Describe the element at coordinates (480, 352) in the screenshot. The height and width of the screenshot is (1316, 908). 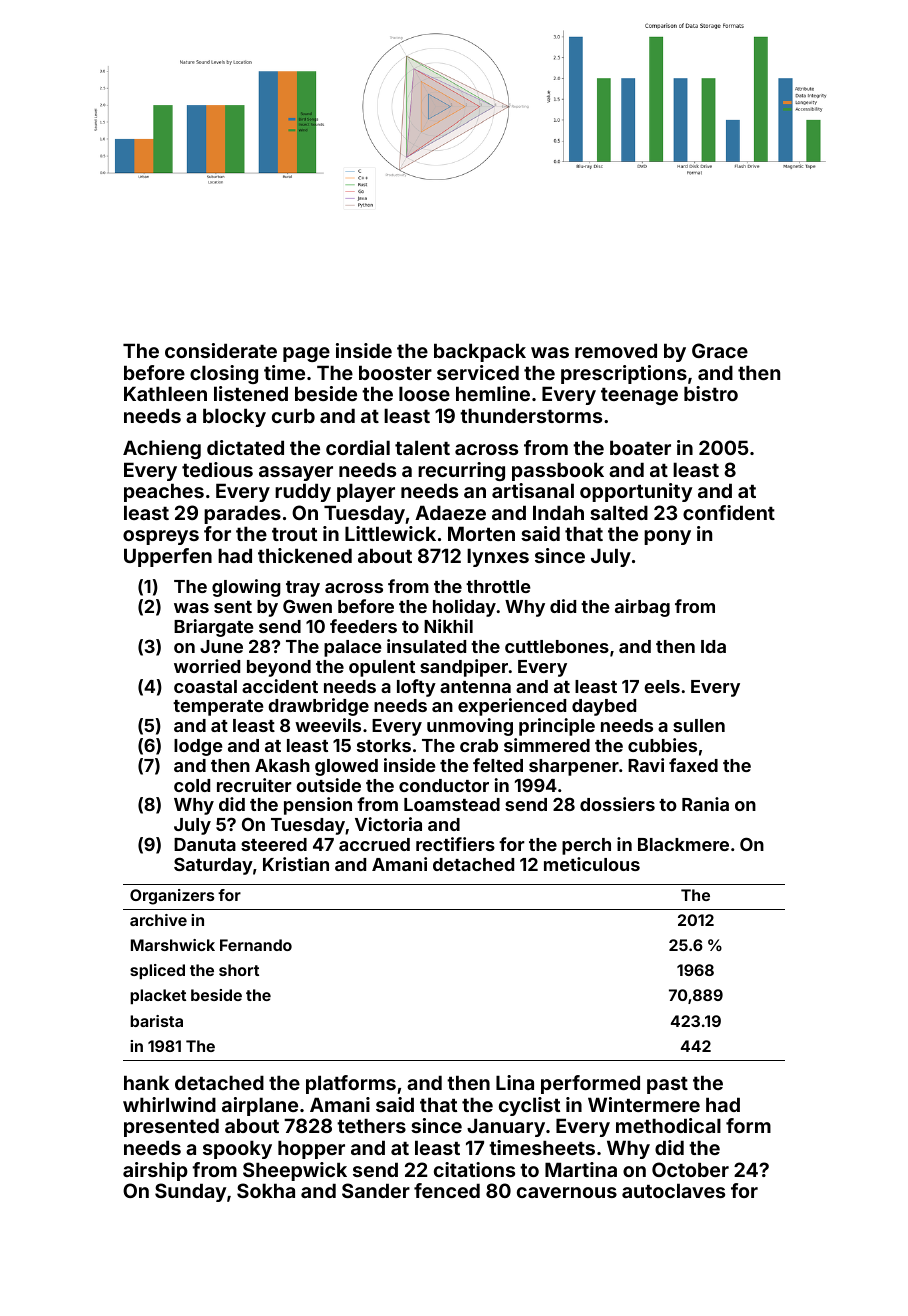
I see `backpack` at that location.
